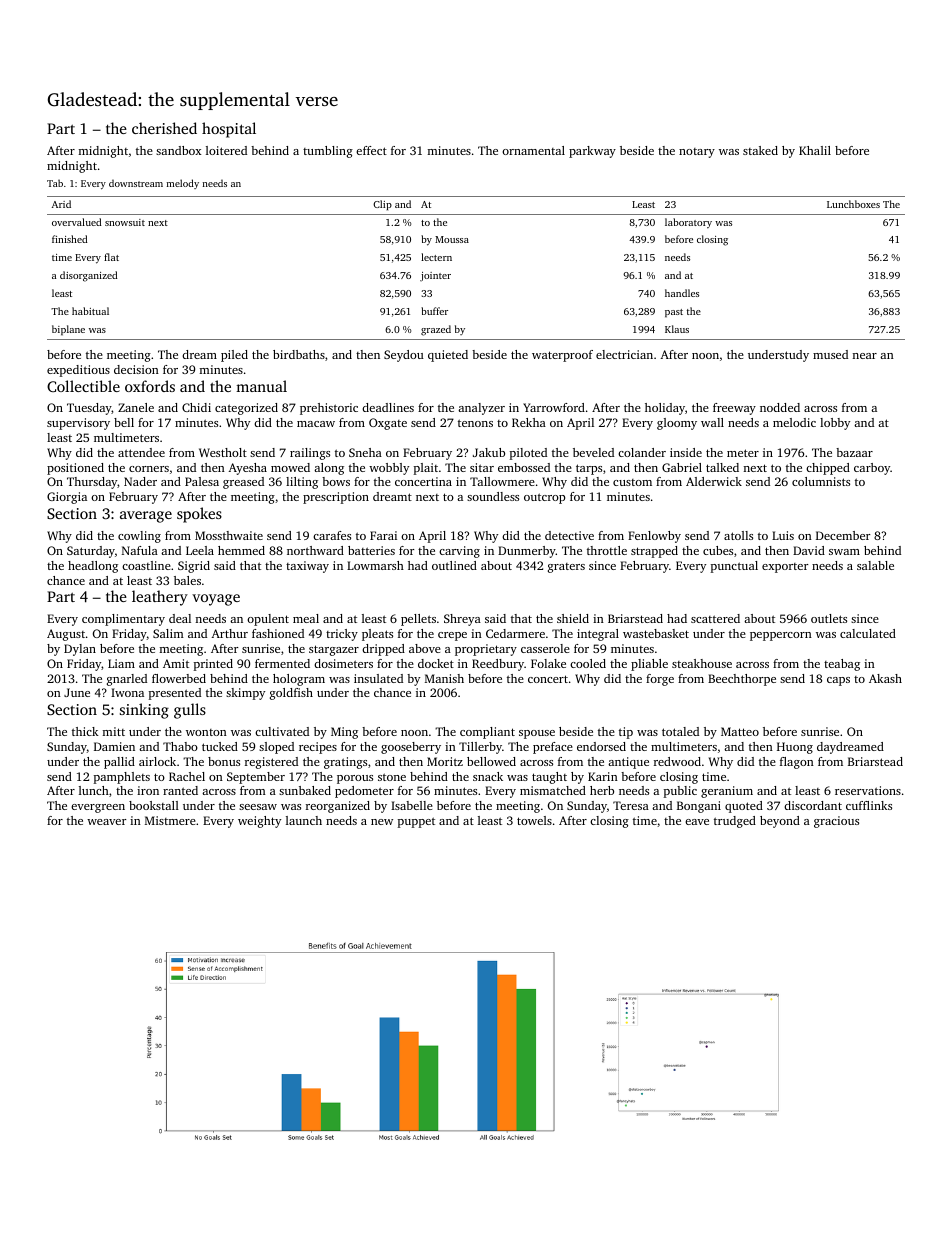  Describe the element at coordinates (426, 469) in the screenshot. I see `plait` at that location.
